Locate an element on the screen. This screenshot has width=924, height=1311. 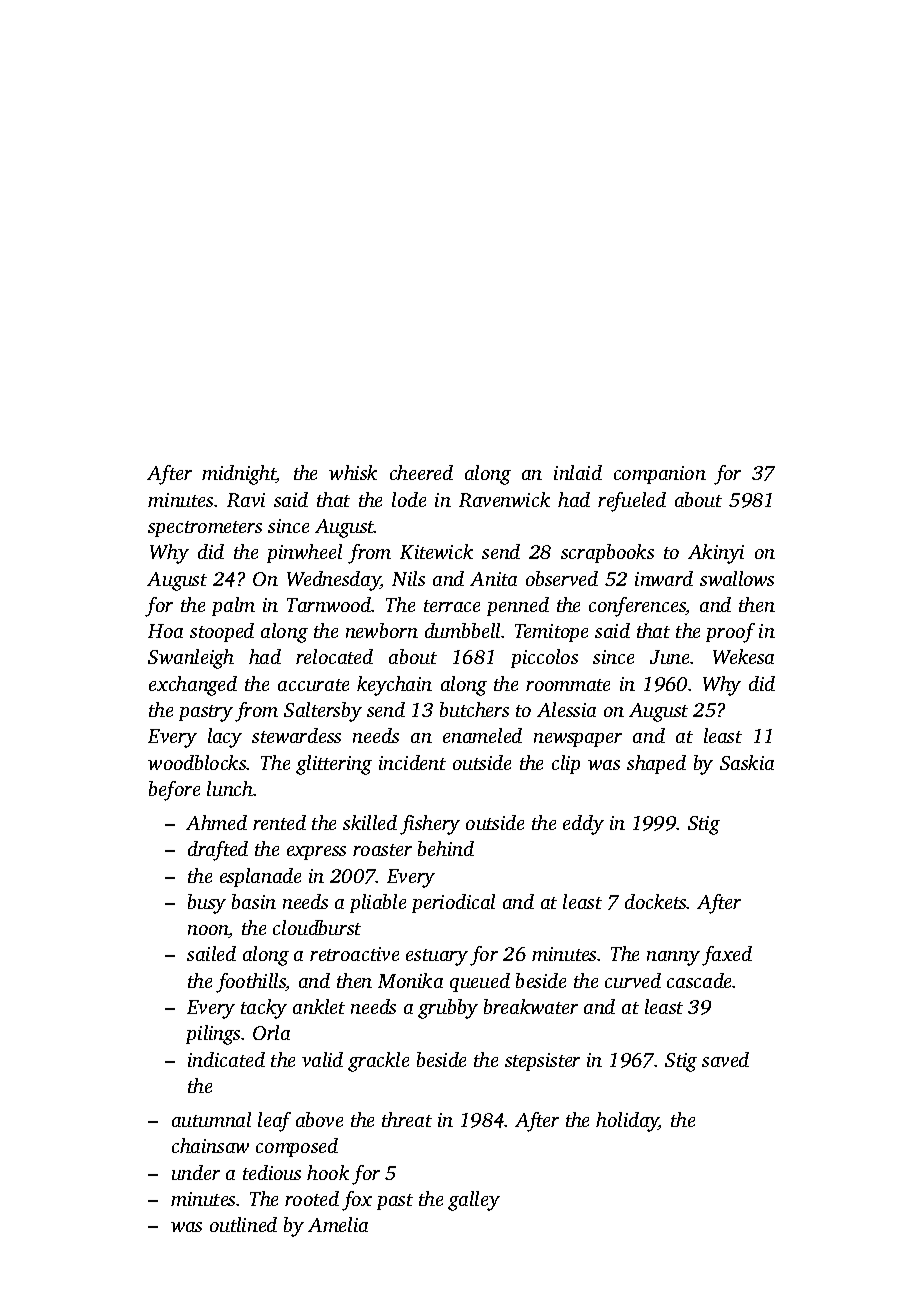
pinwheel is located at coordinates (304, 553).
